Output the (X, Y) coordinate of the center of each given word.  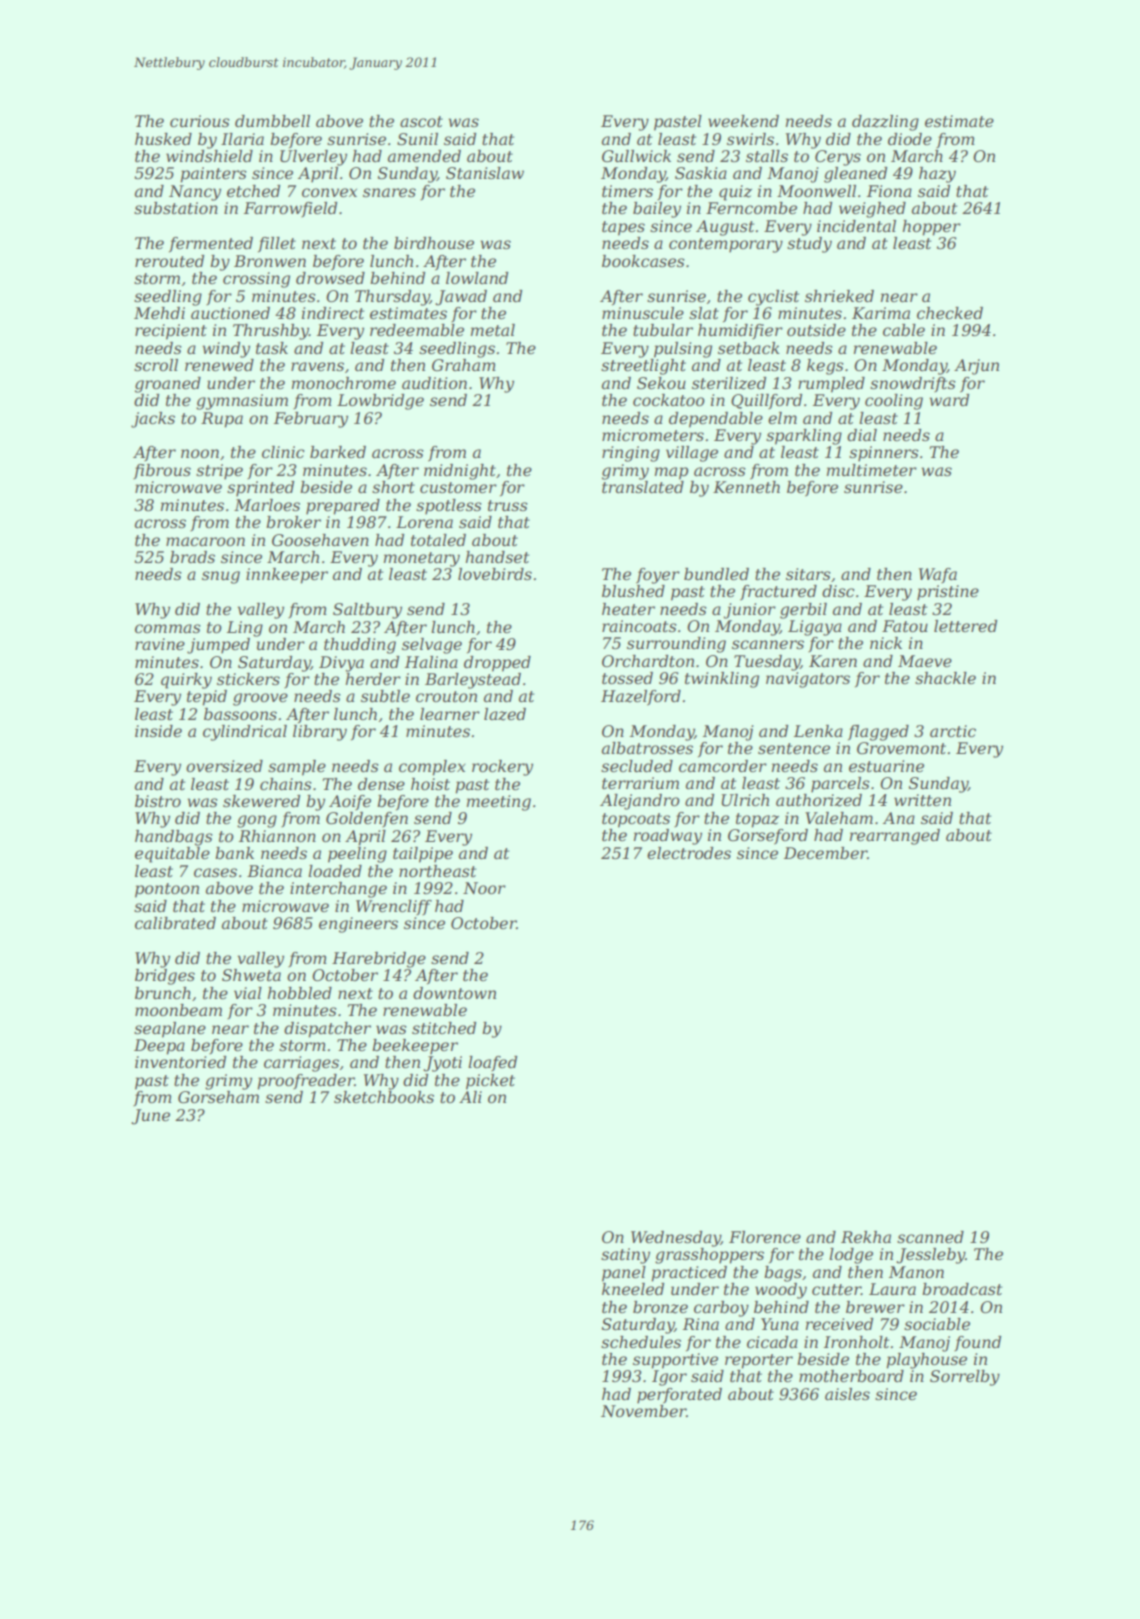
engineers (358, 925)
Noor (484, 888)
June (150, 1117)
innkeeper (287, 576)
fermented (211, 245)
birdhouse (434, 243)
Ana (899, 818)
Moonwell (816, 191)
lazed (505, 714)
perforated (679, 1396)
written (922, 800)
